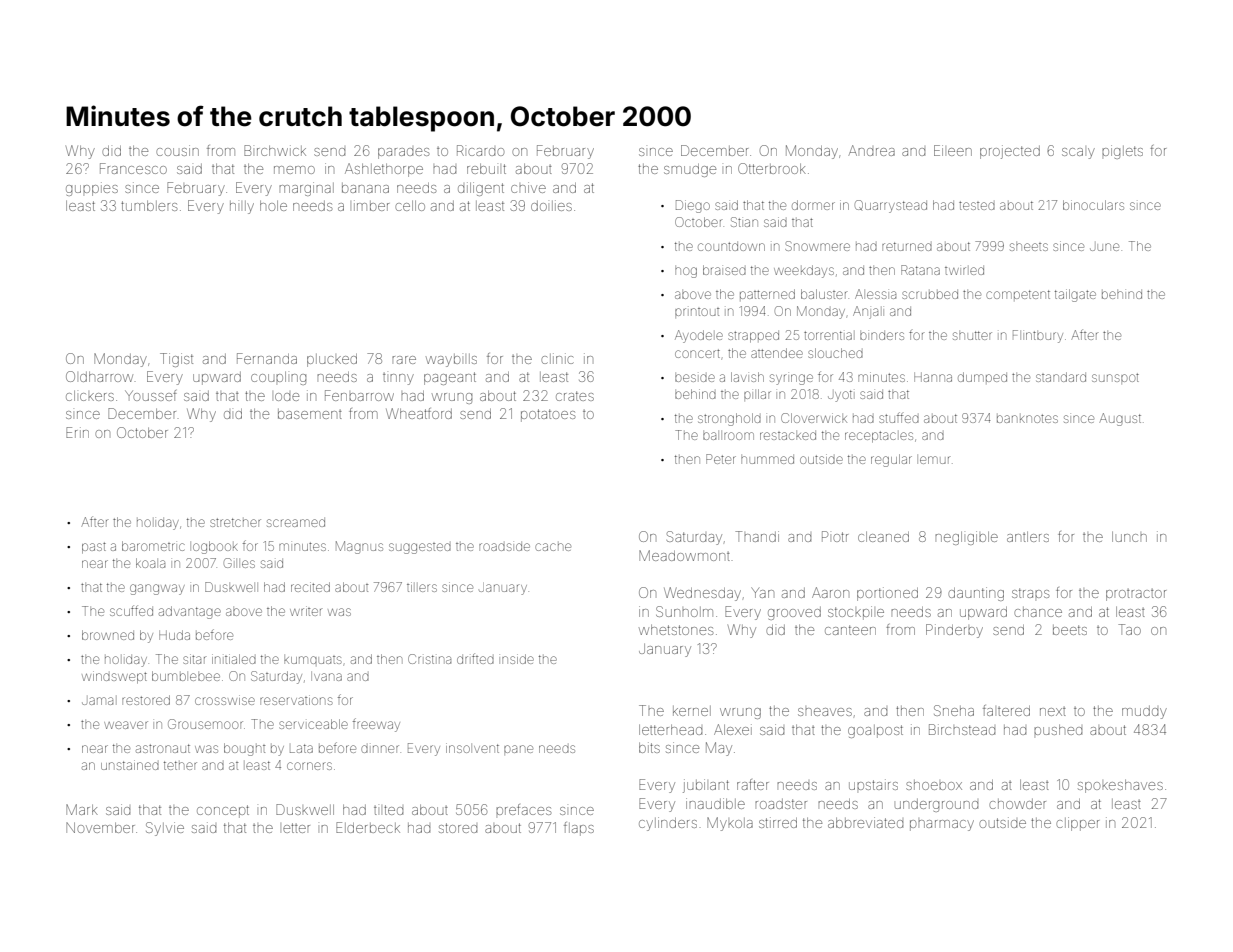  Describe the element at coordinates (451, 360) in the image. I see `waybills` at that location.
